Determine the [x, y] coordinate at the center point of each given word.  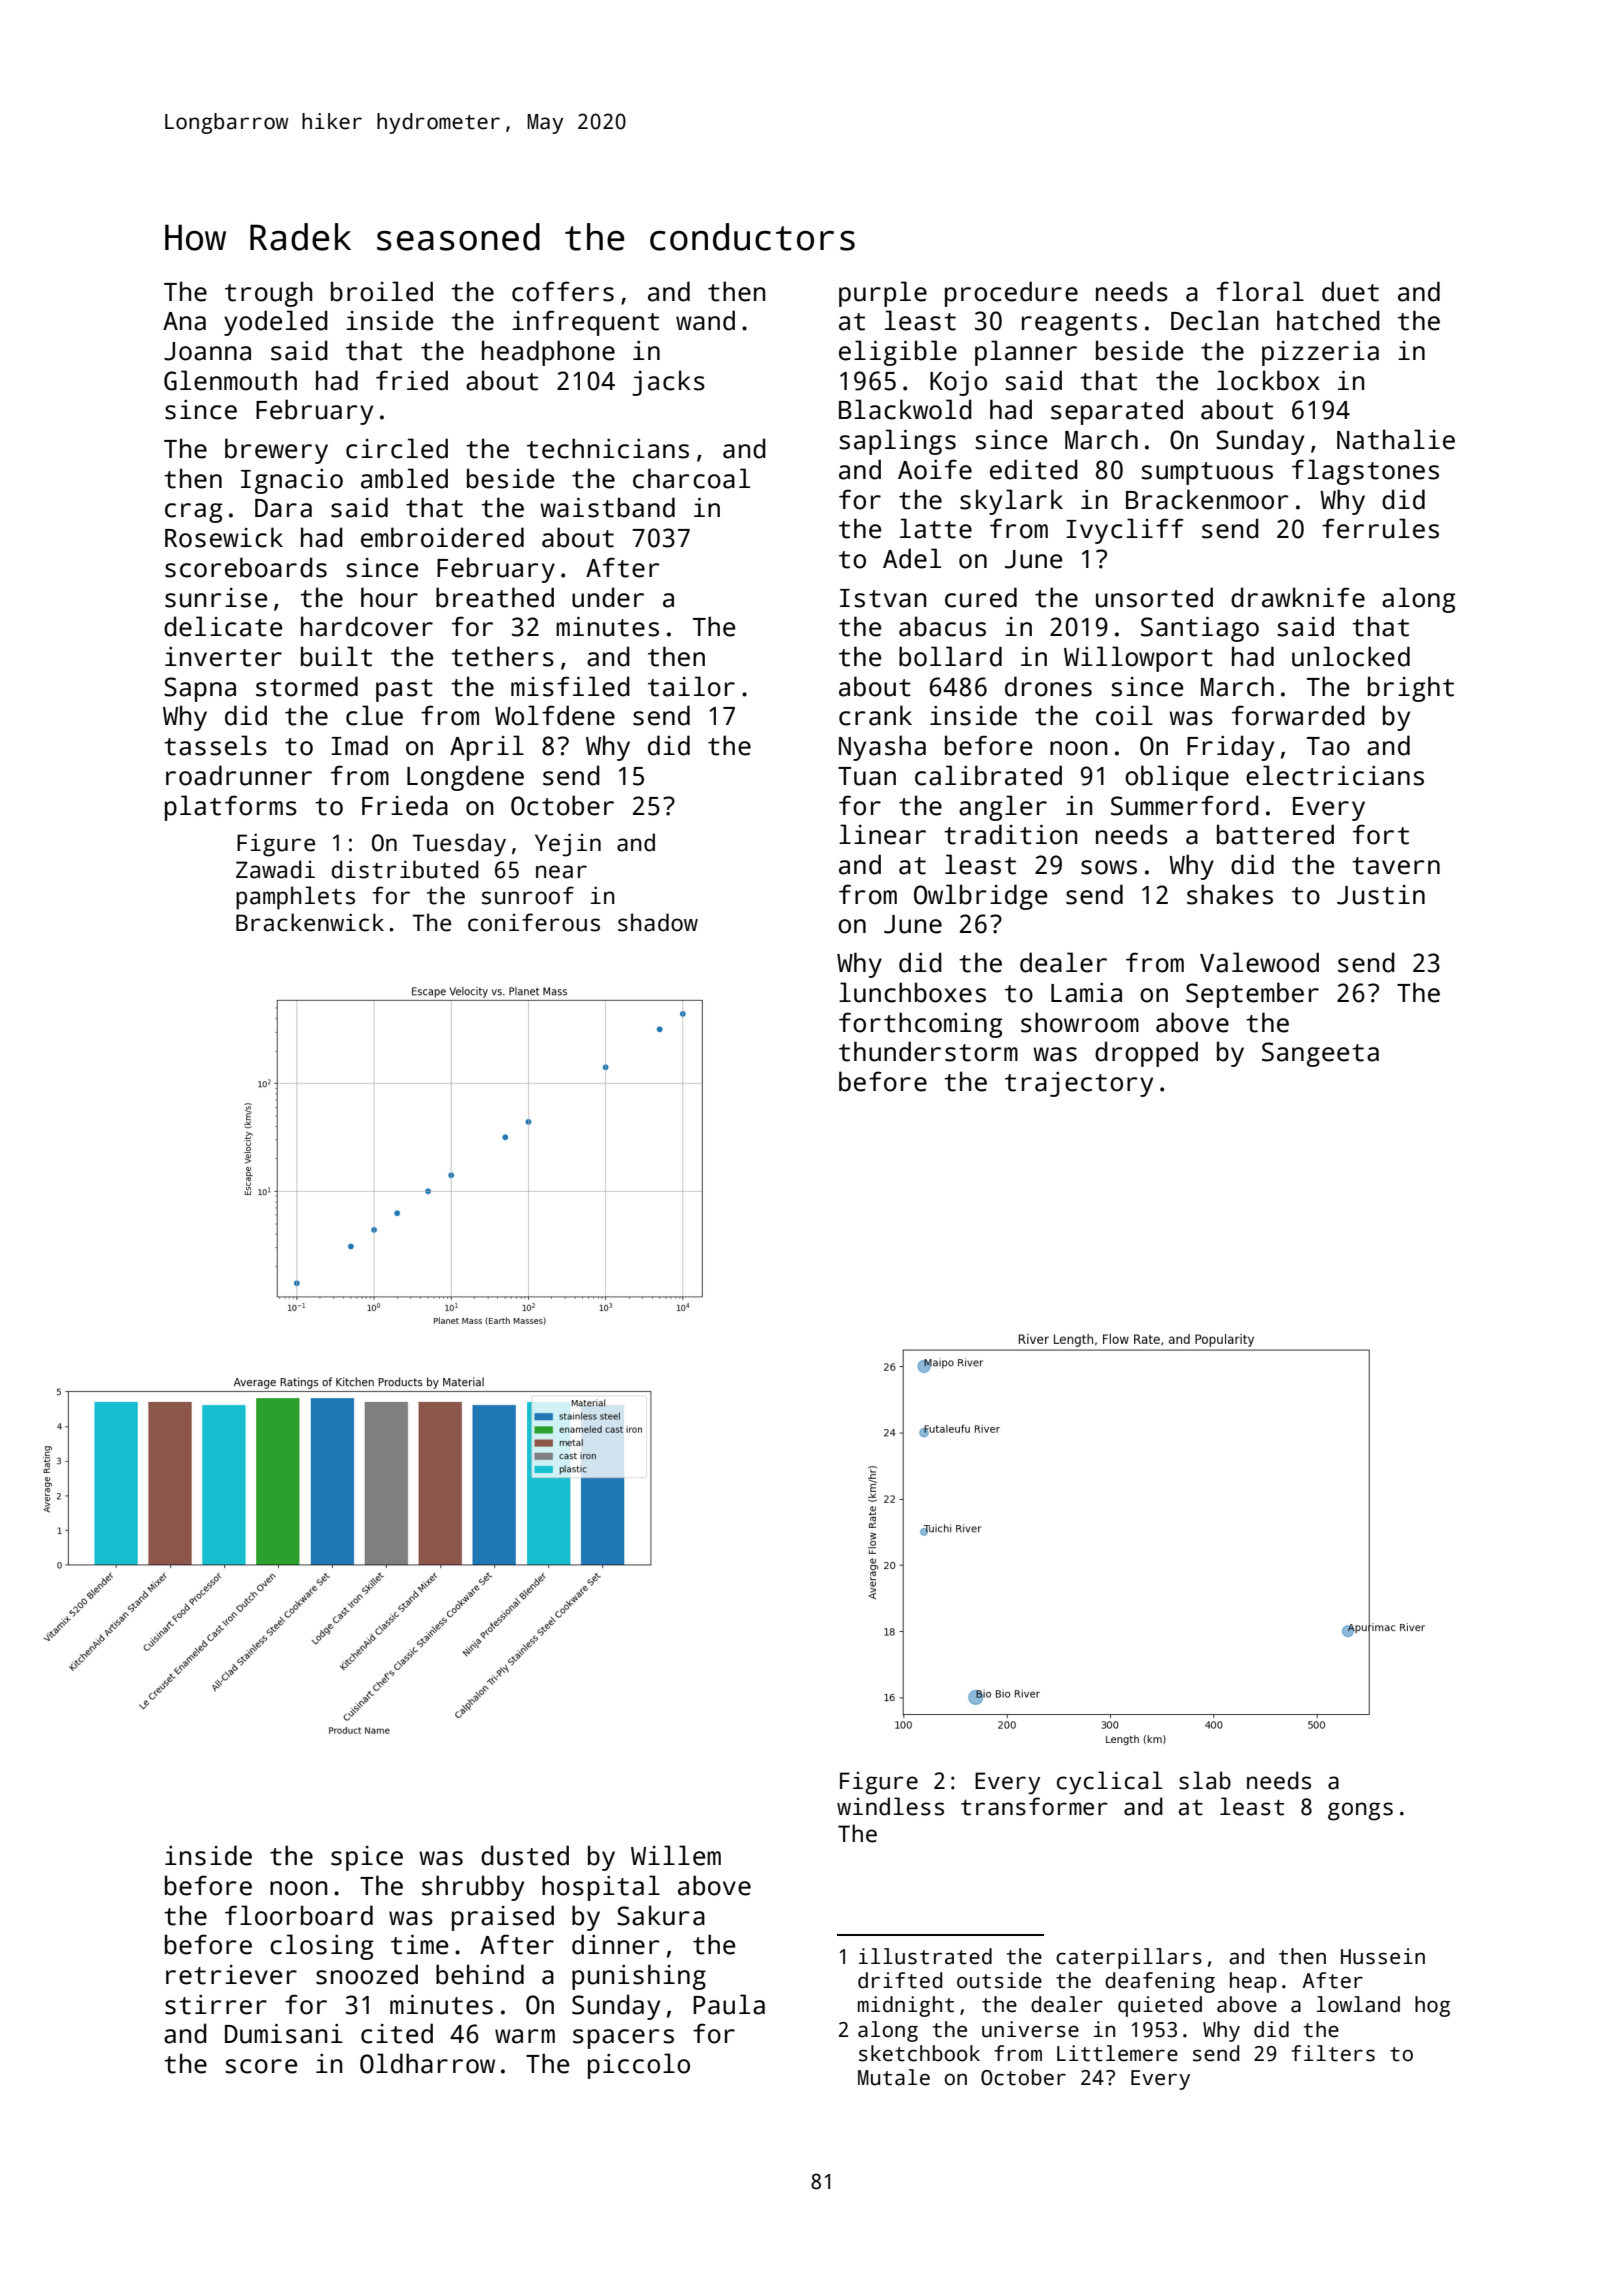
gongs [1360, 1811]
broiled [382, 291]
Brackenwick [310, 922]
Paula [729, 2004]
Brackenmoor [1207, 499]
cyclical [1109, 1783]
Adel [912, 558]
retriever [231, 1975]
